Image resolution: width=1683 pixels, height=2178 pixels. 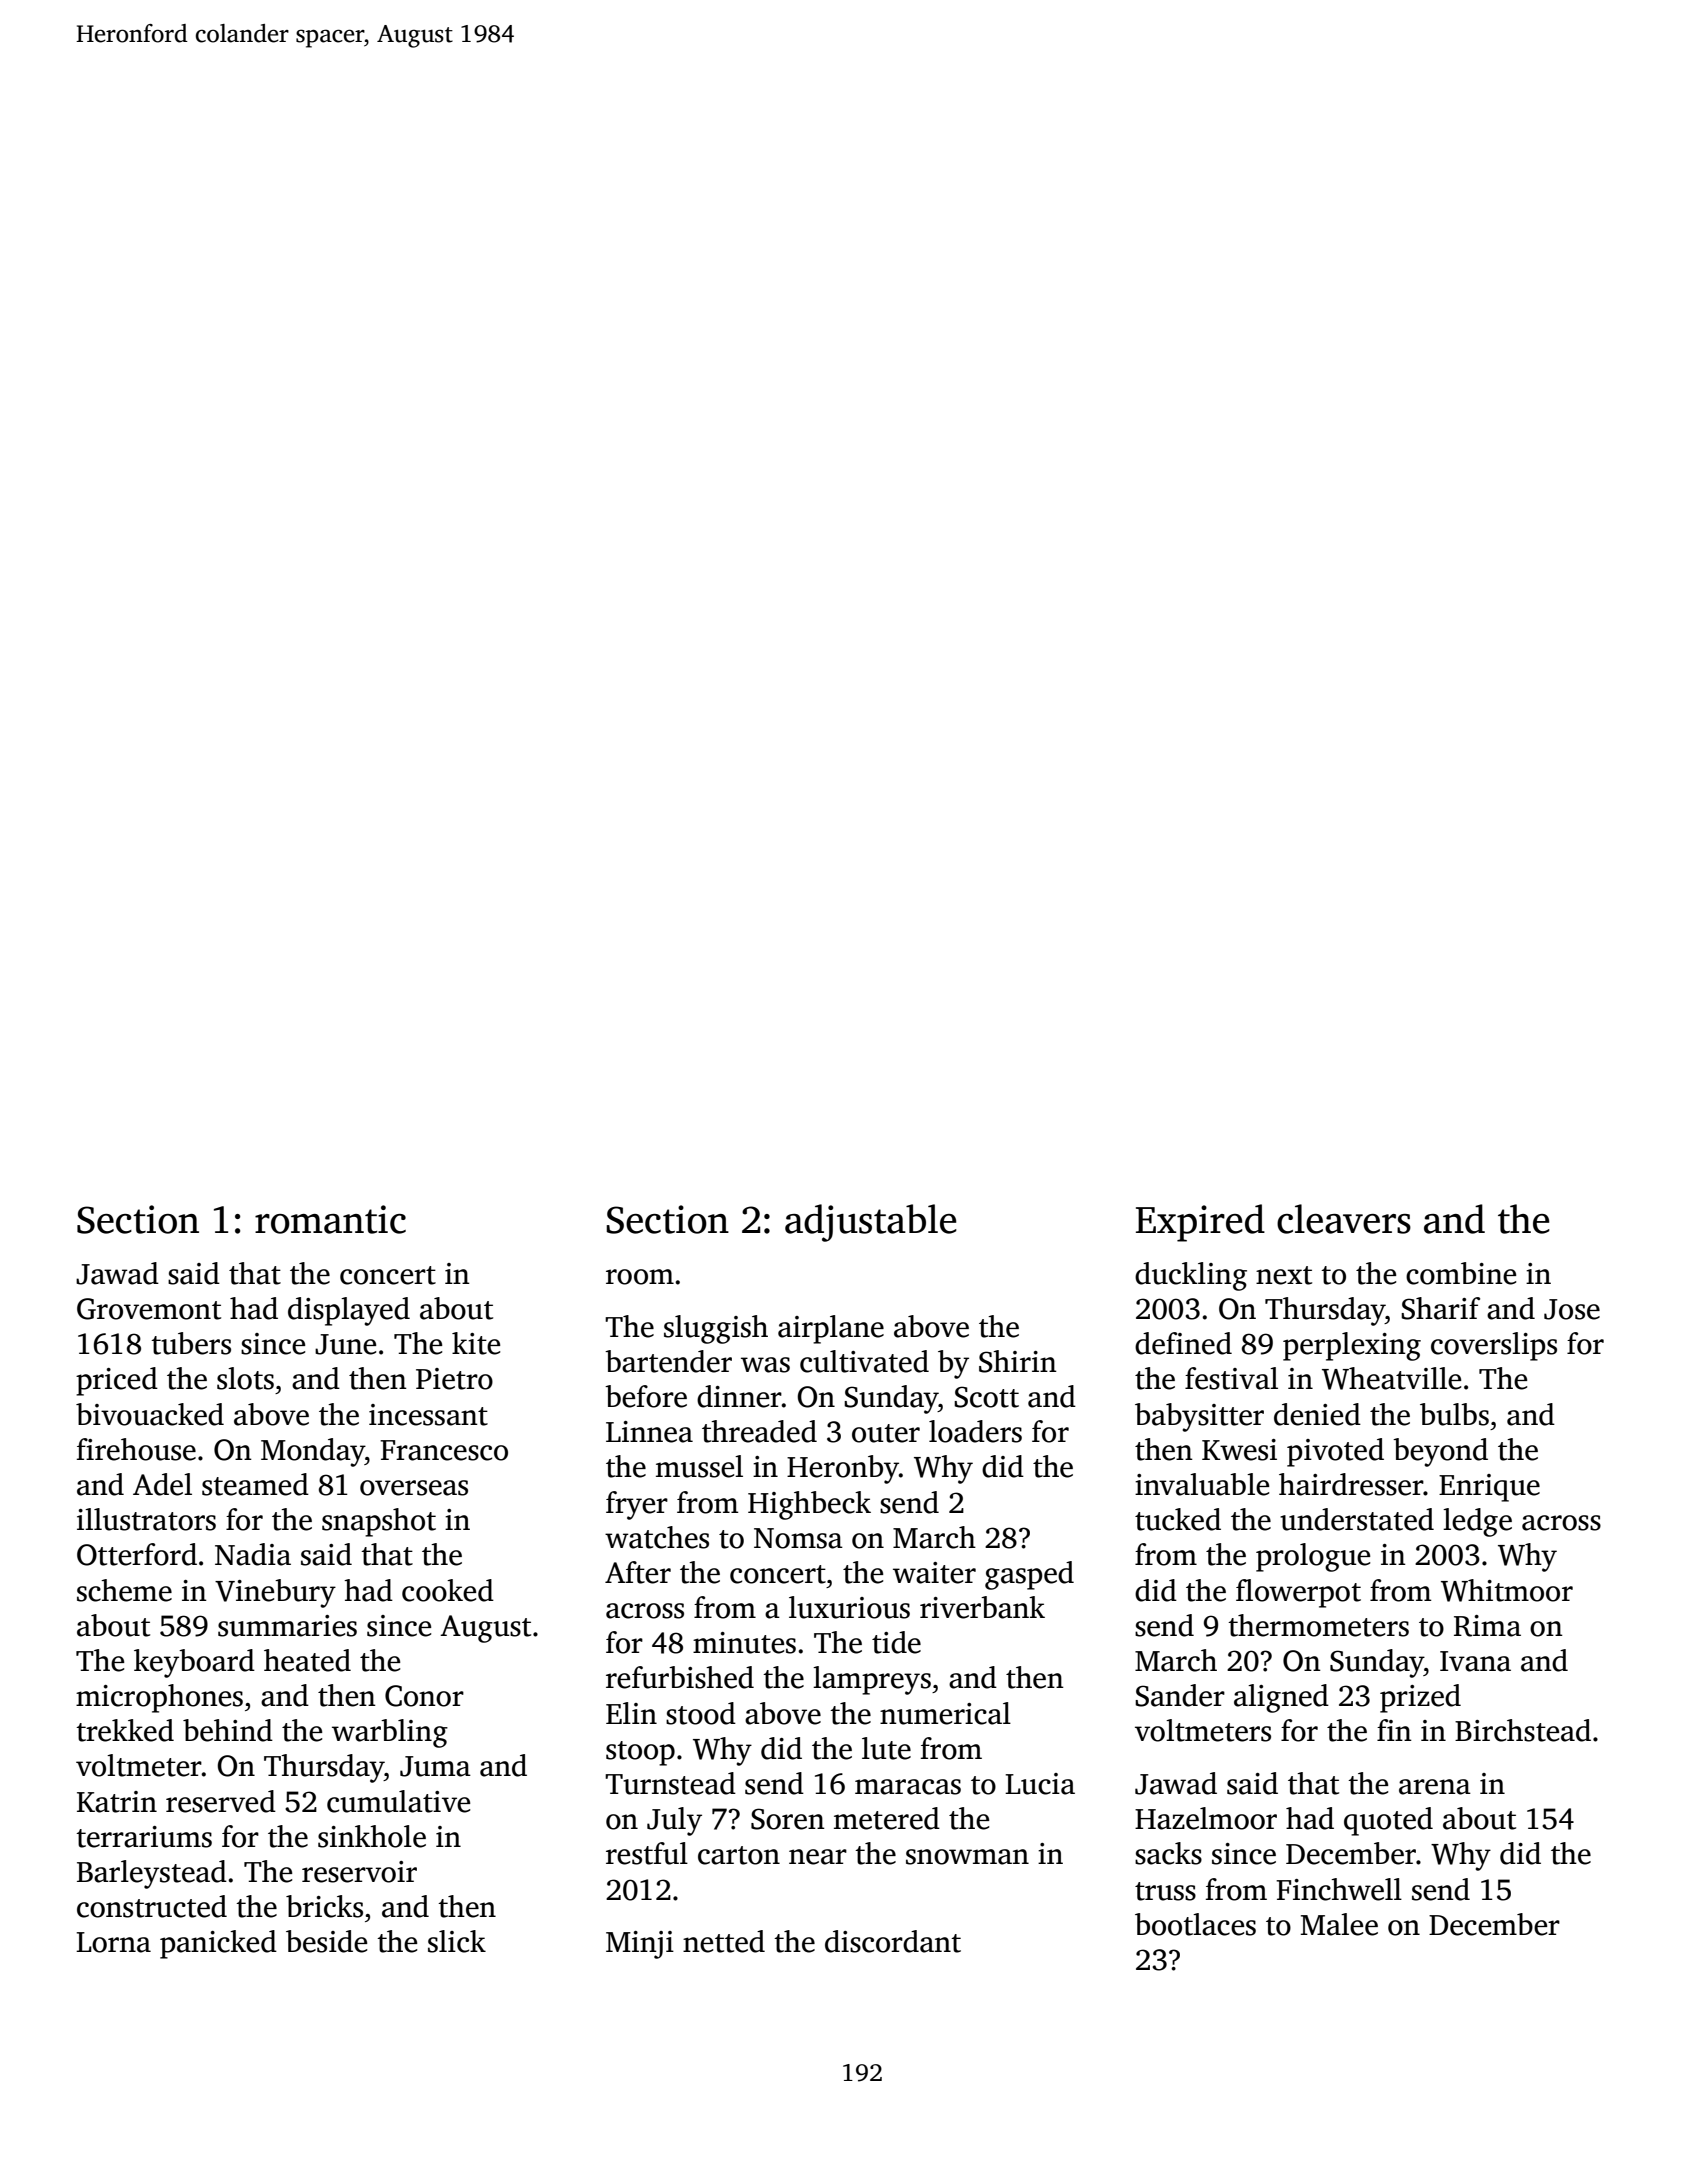 What do you see at coordinates (1040, 1784) in the screenshot?
I see `Lucia` at bounding box center [1040, 1784].
